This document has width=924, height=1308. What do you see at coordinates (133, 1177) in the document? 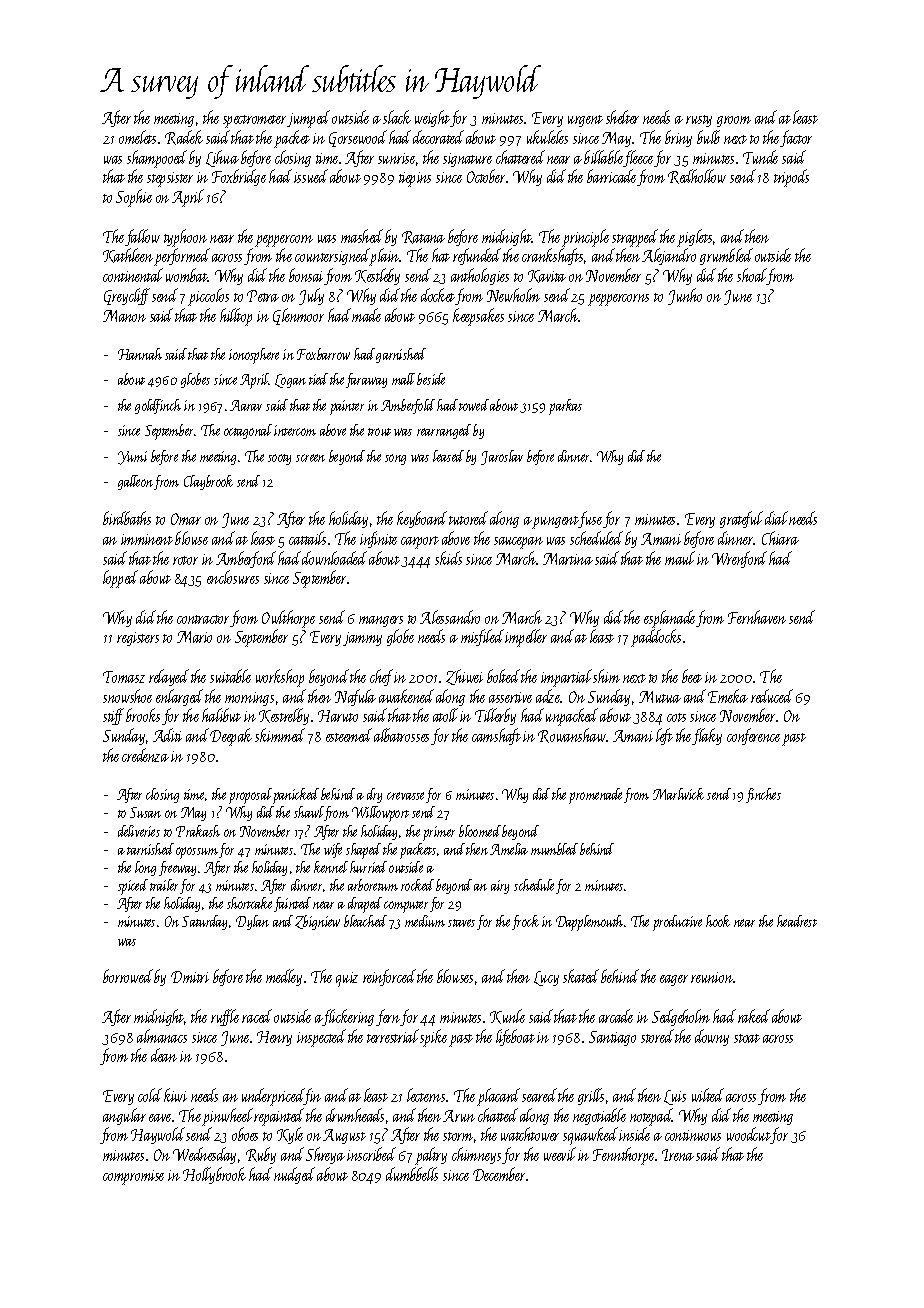
I see `compromise` at bounding box center [133, 1177].
